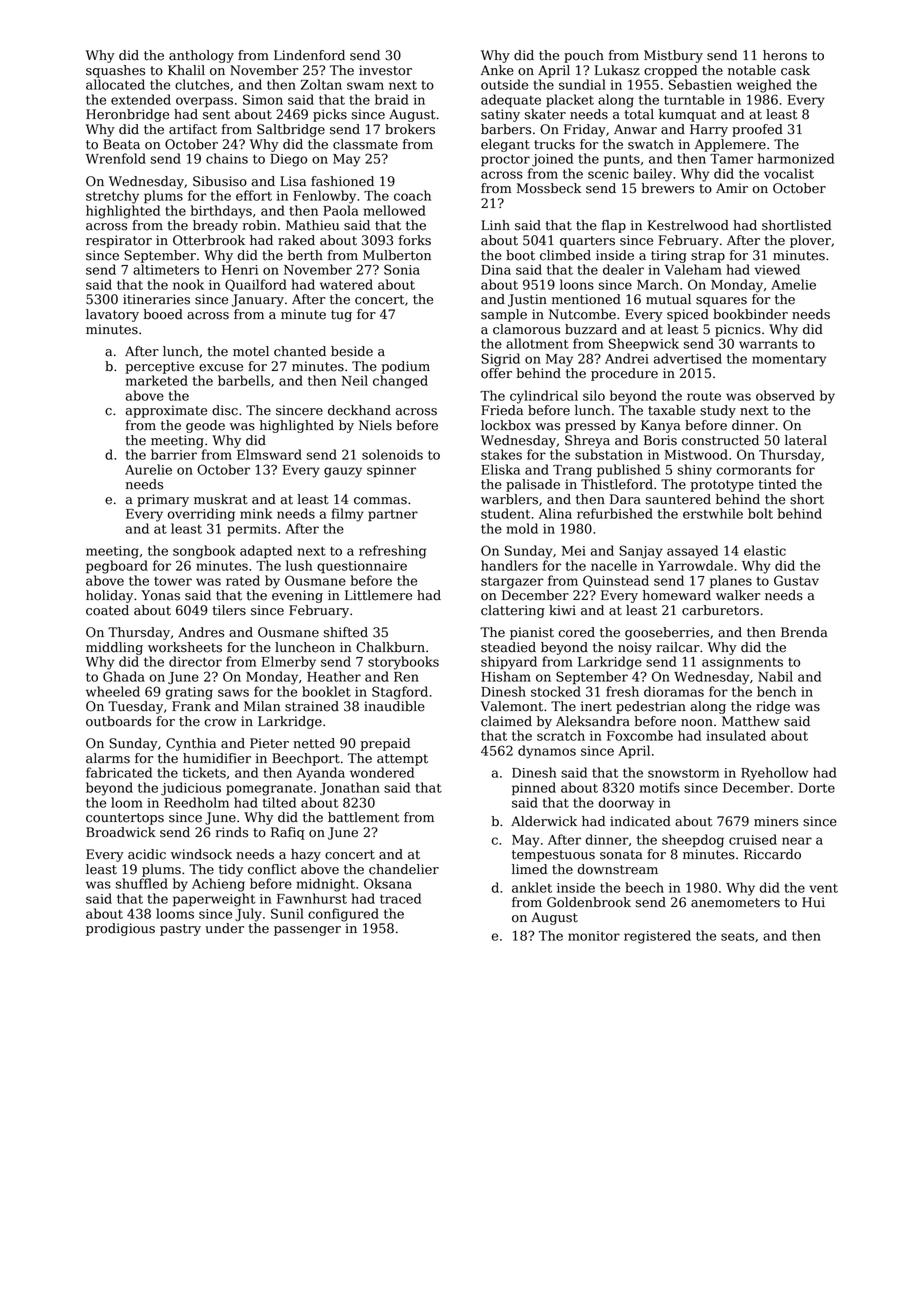 The image size is (924, 1314). I want to click on stretchy, so click(112, 197).
